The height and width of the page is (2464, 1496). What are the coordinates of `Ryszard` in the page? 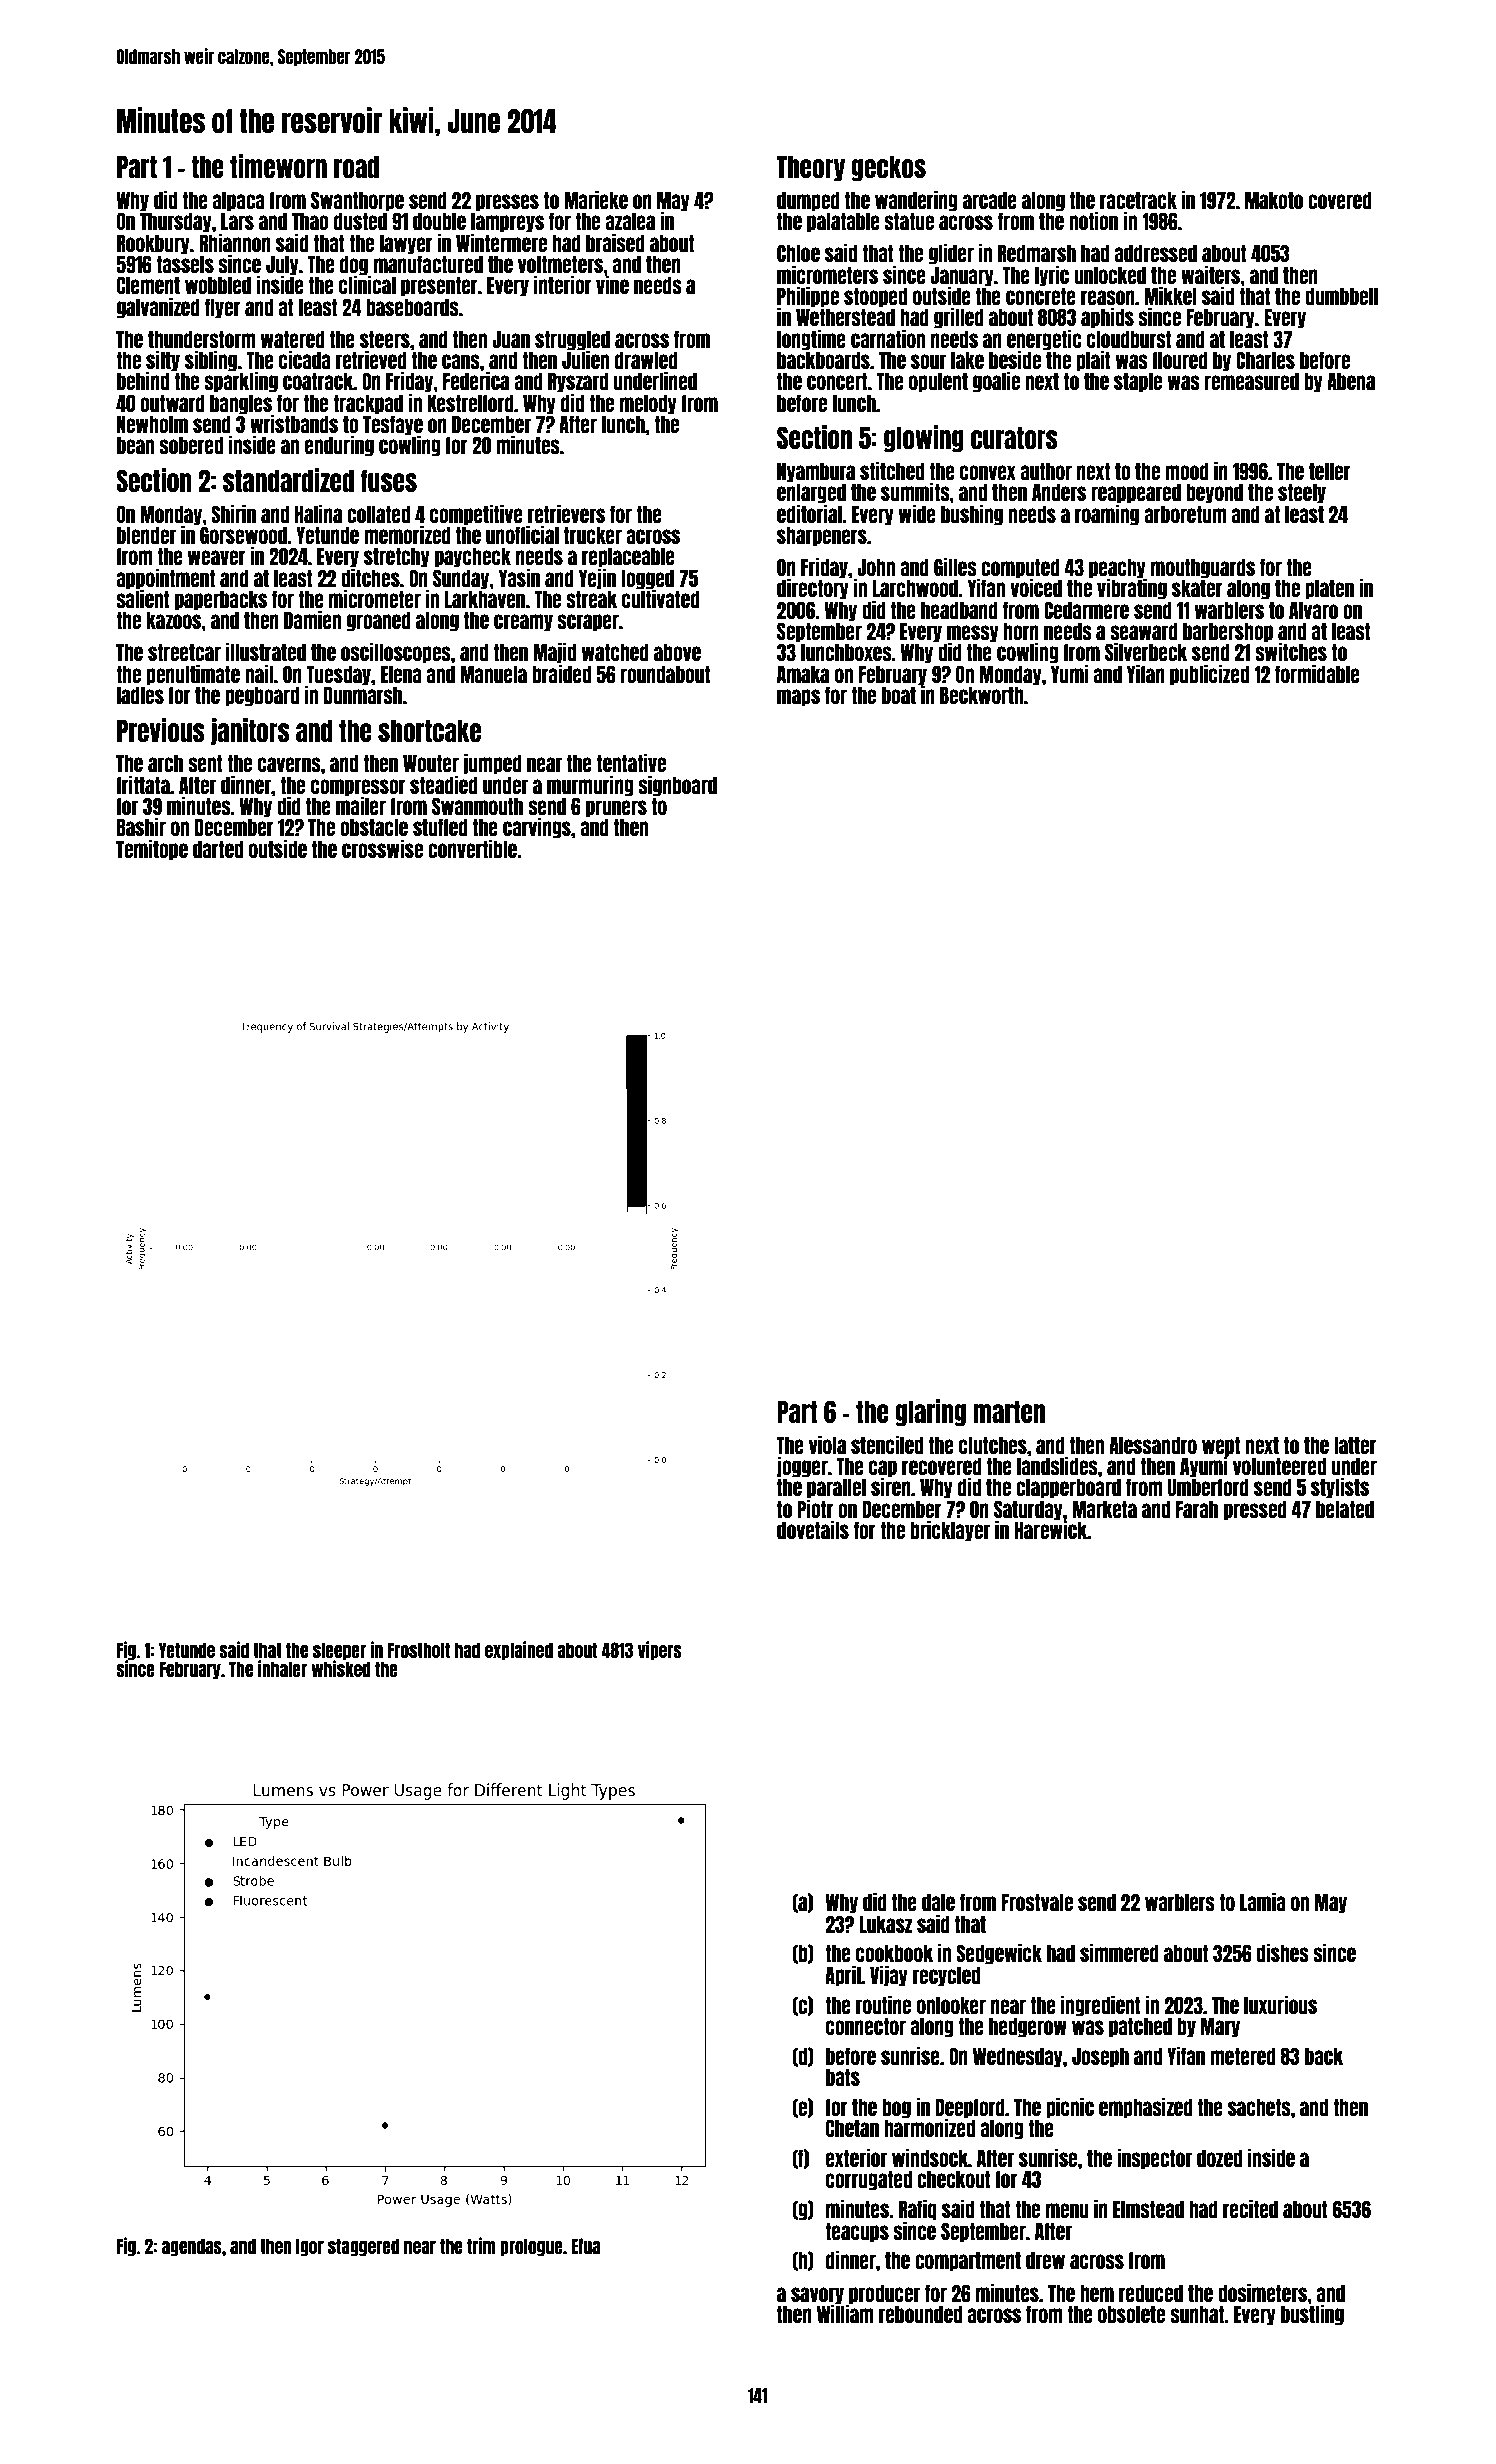 It's located at (578, 383).
